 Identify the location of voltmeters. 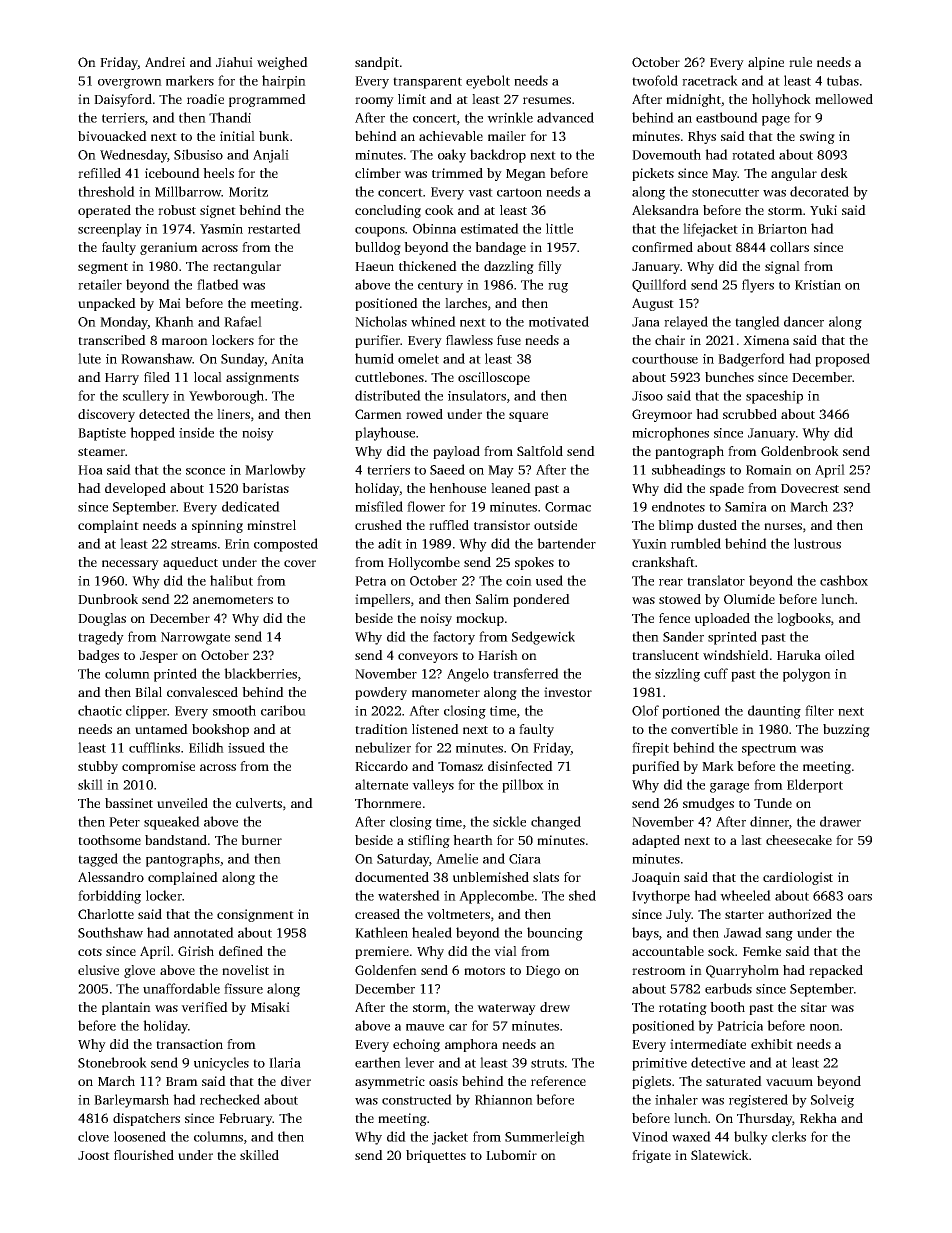
(458, 914).
